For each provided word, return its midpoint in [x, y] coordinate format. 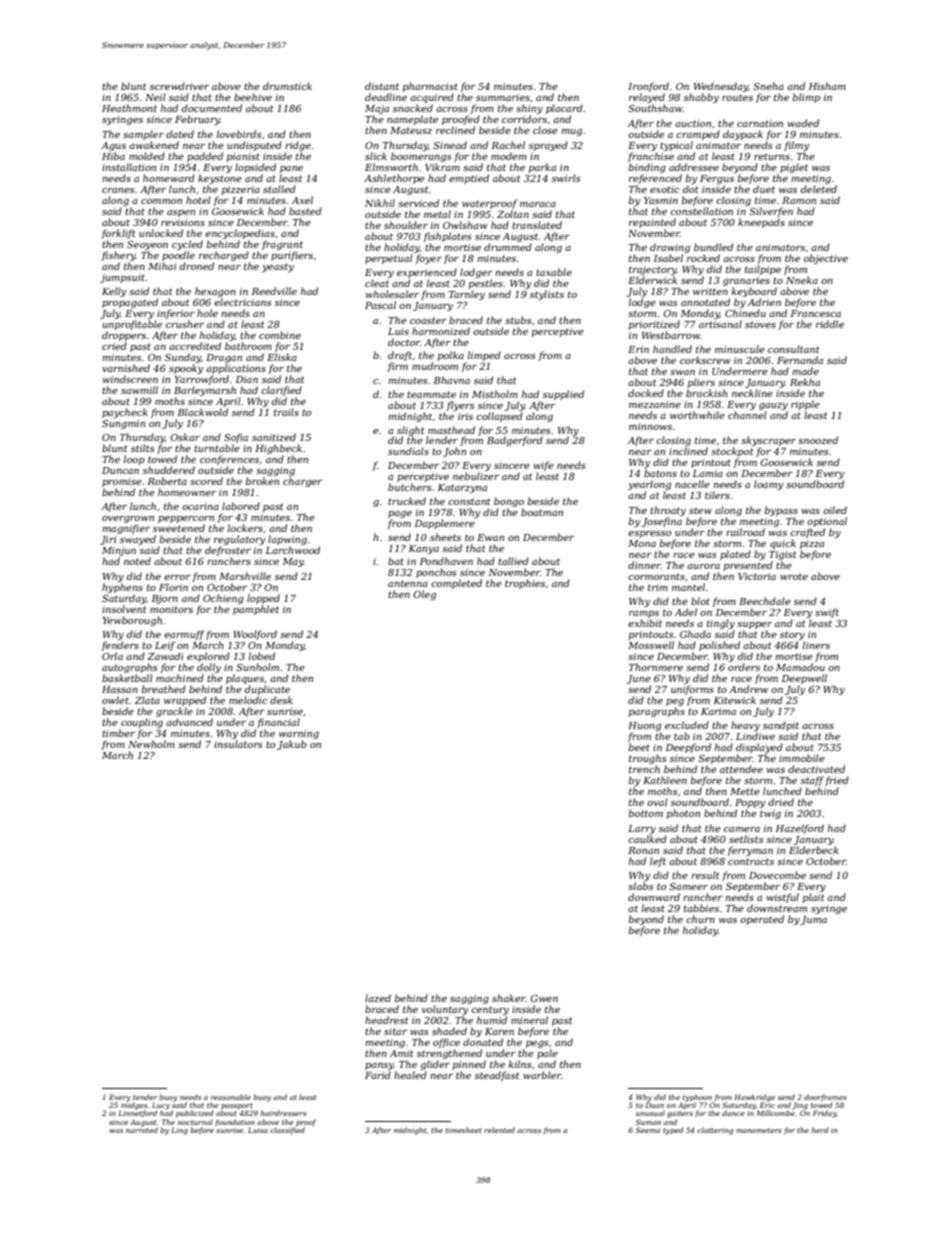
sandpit [781, 726]
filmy [797, 146]
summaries [503, 97]
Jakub [292, 745]
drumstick [287, 86]
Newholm [151, 744]
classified [287, 1130]
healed [410, 1075]
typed [673, 1131]
